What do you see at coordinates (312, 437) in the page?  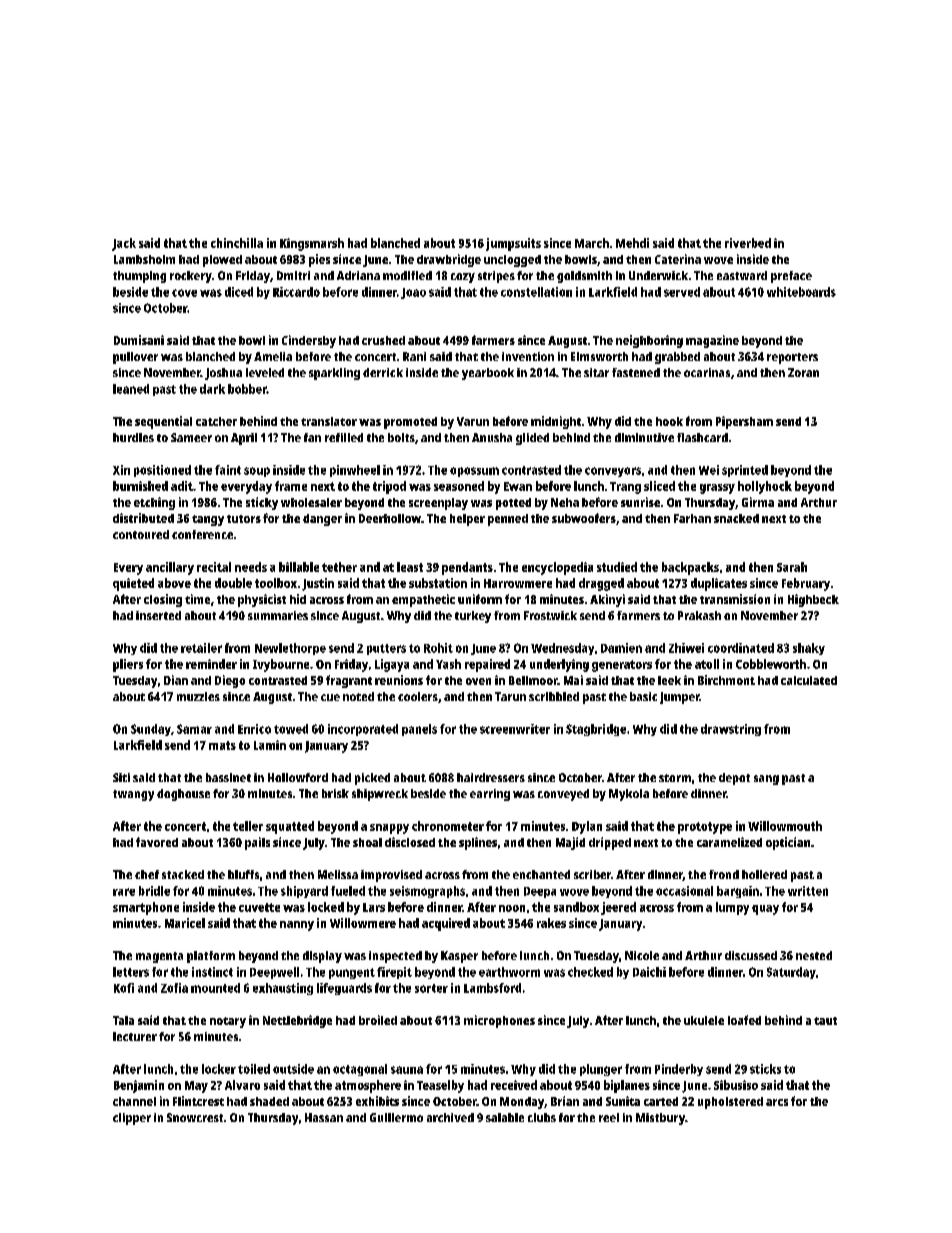 I see `fan` at bounding box center [312, 437].
